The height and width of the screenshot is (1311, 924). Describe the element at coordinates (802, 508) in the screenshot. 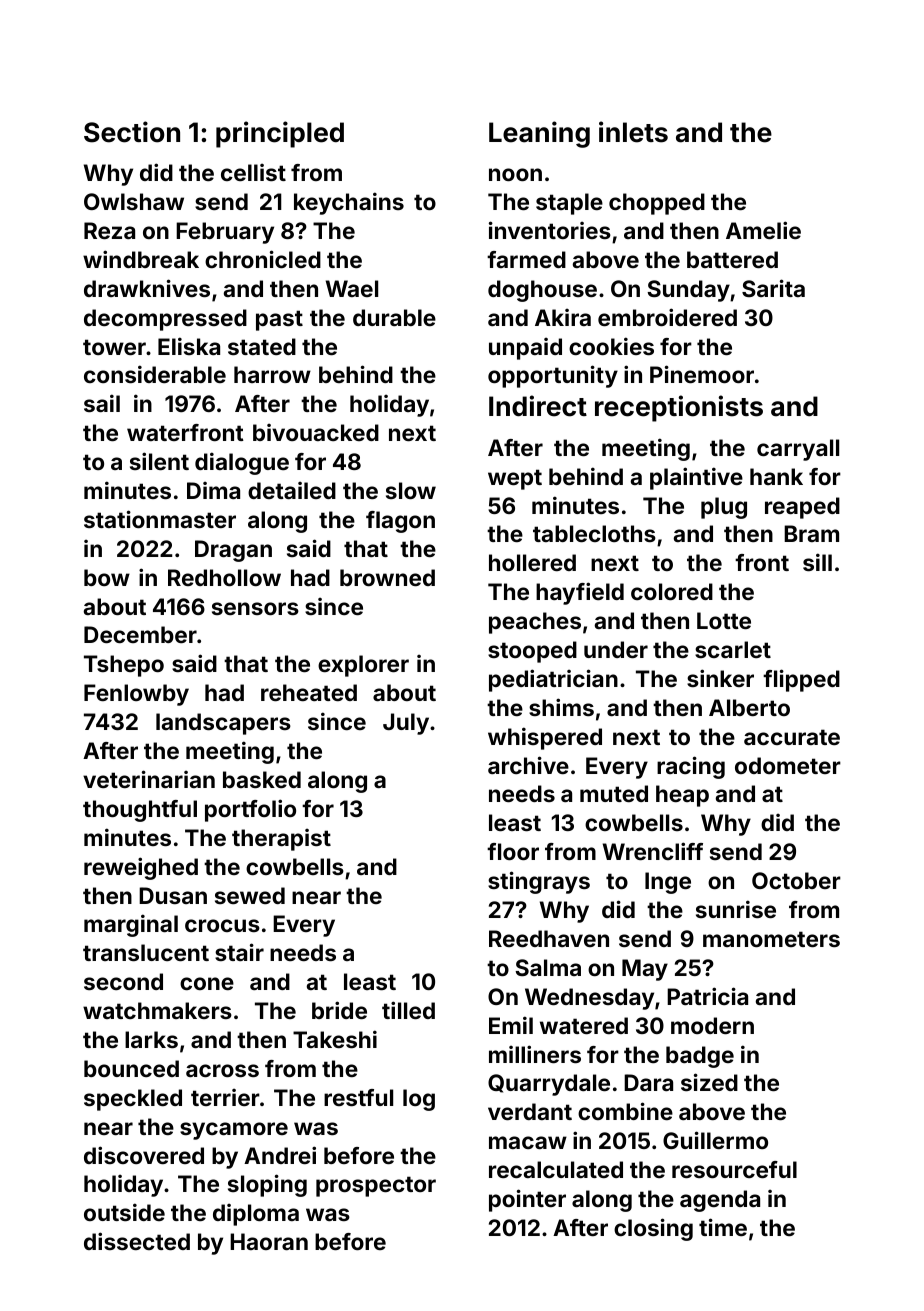

I see `reaped` at that location.
